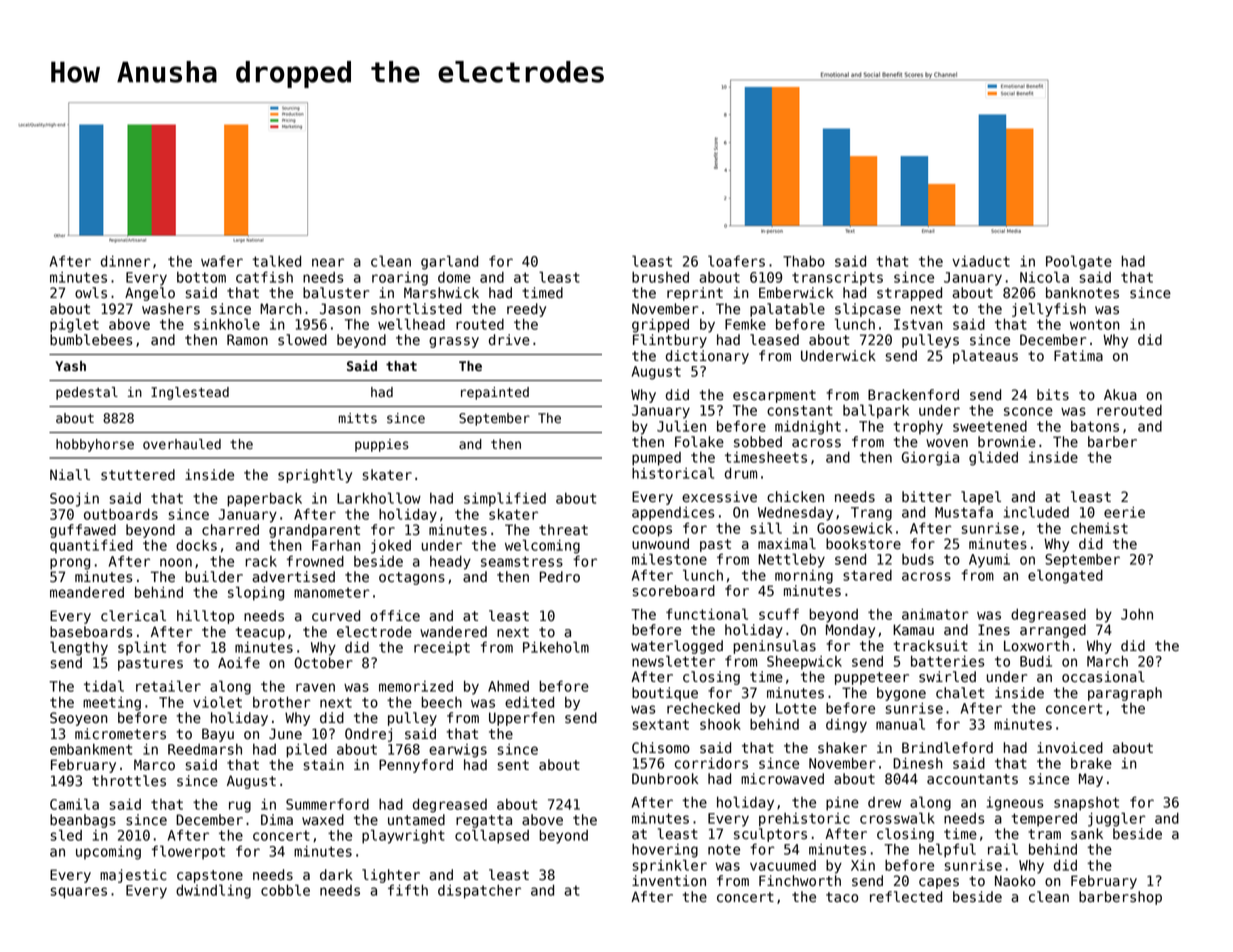 The width and height of the screenshot is (1233, 952). Describe the element at coordinates (990, 426) in the screenshot. I see `sweetened` at that location.
